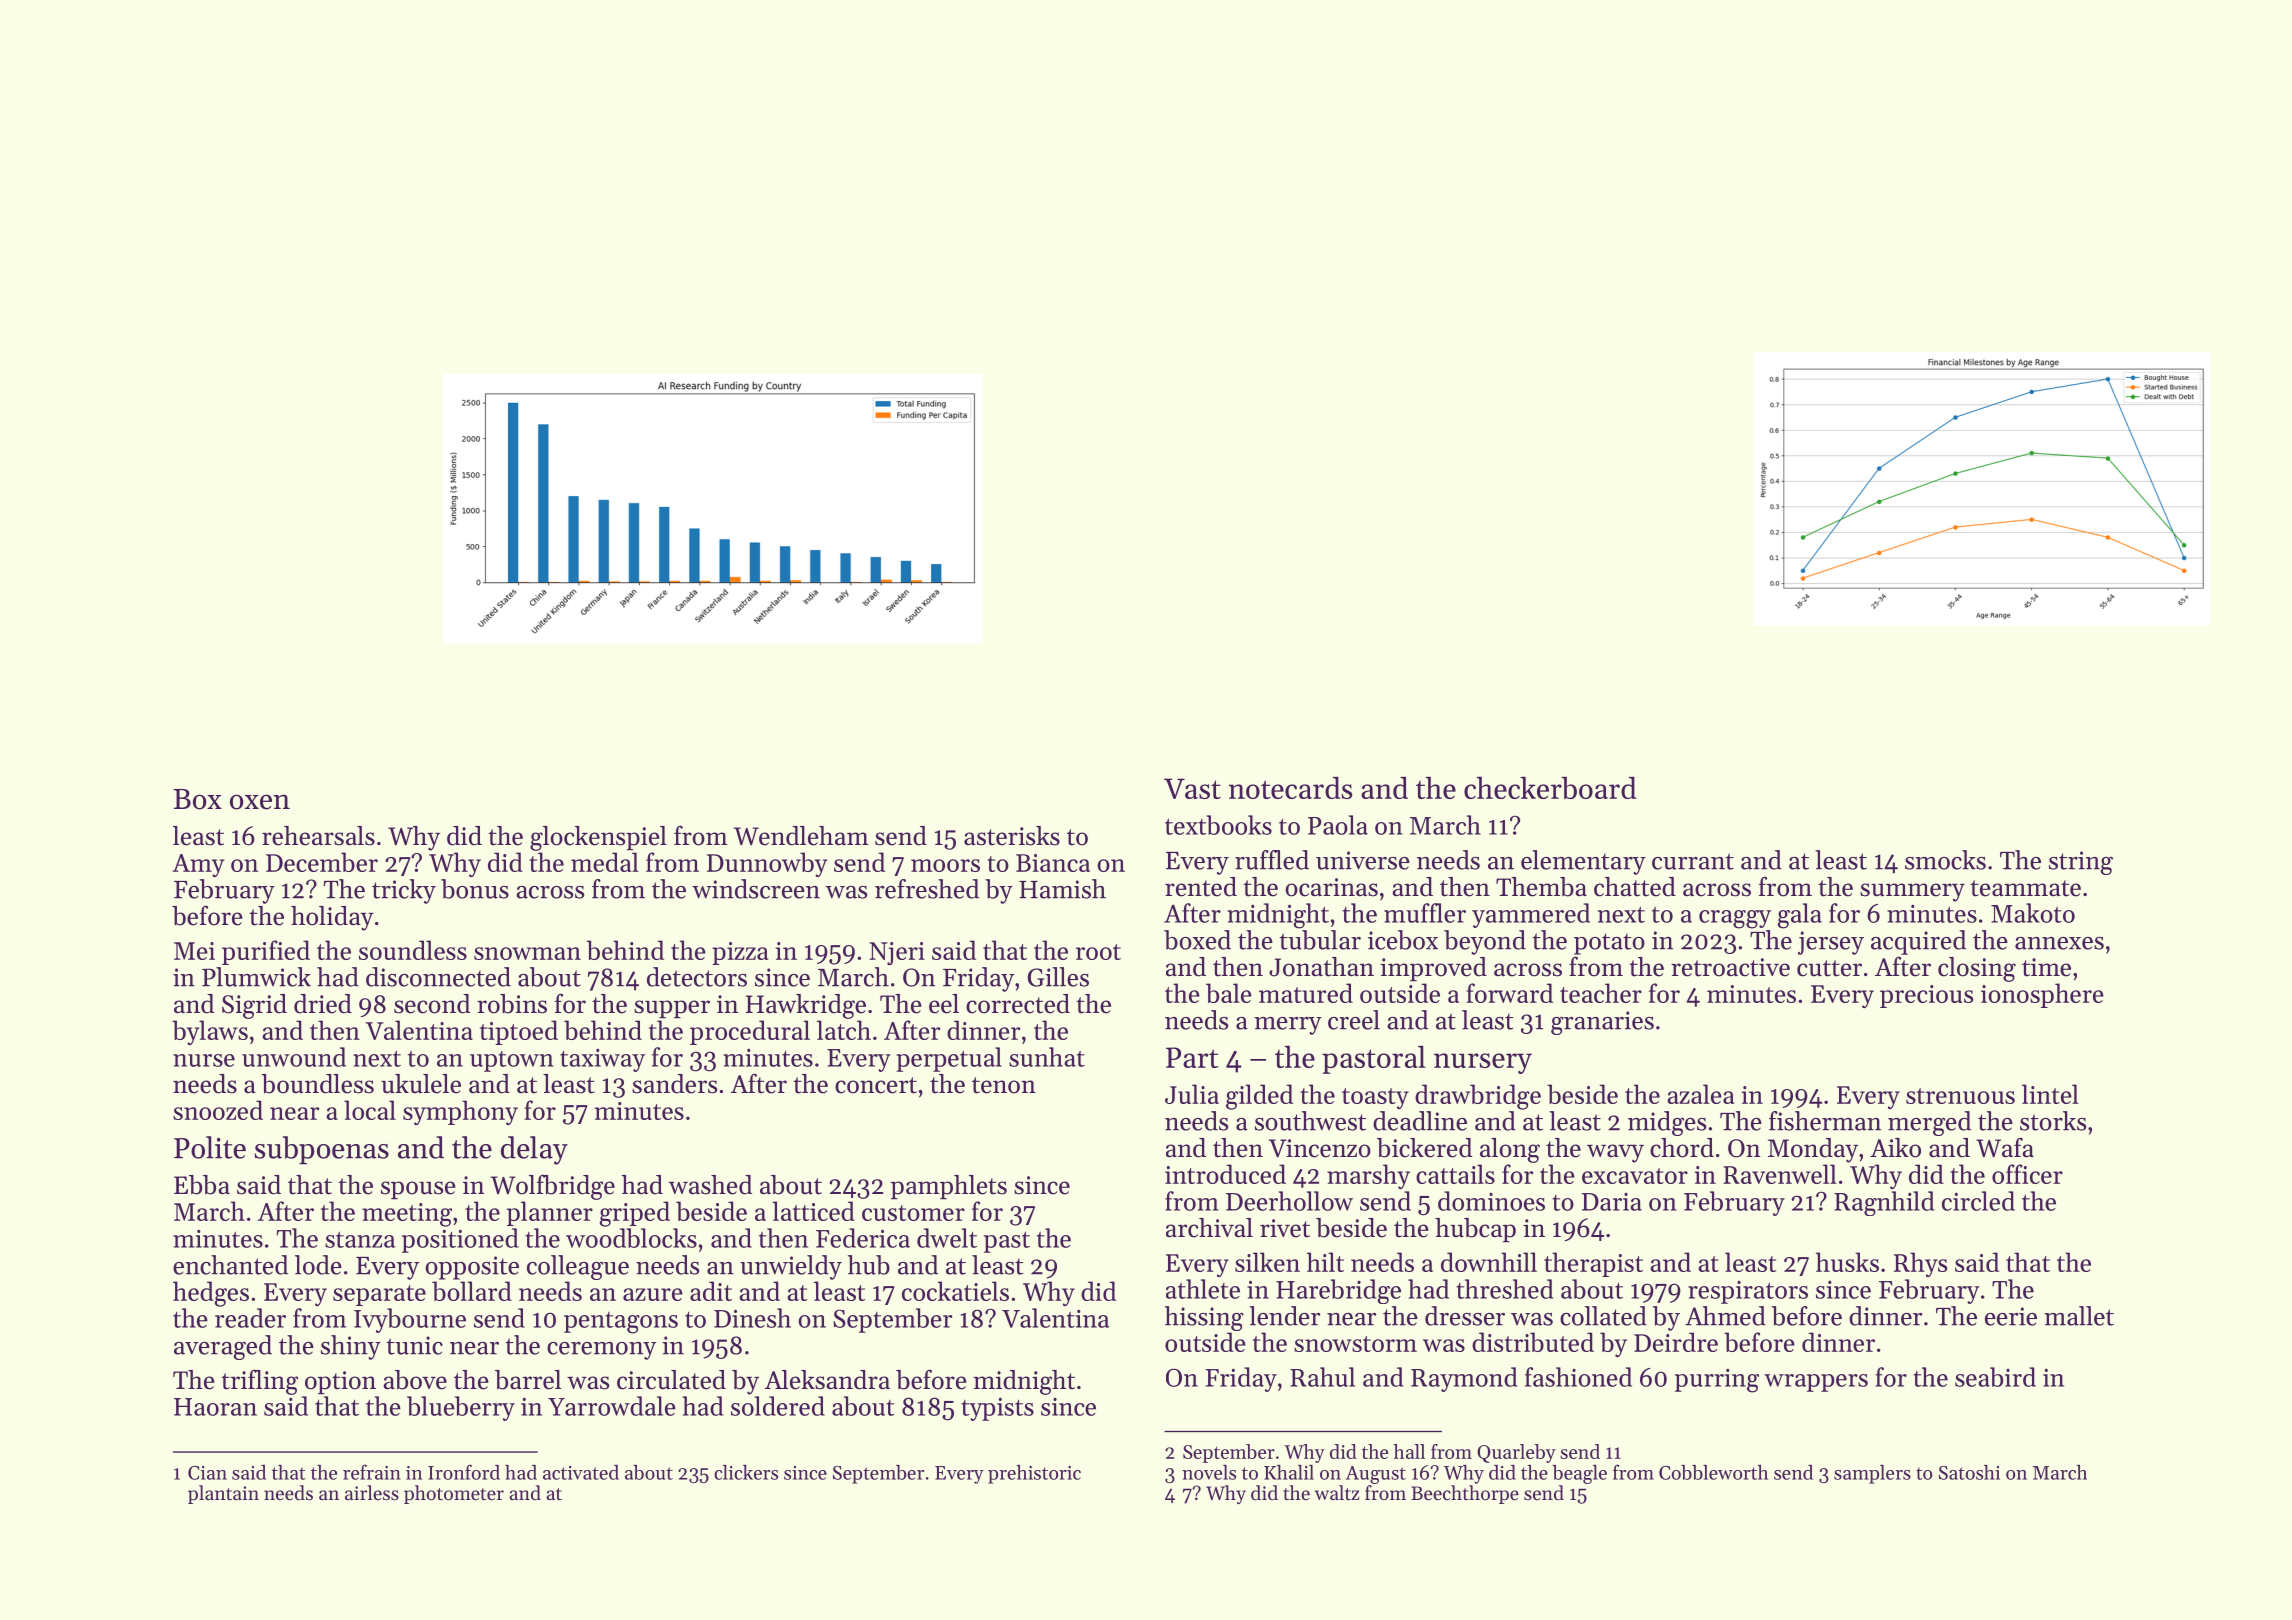 This image has width=2292, height=1620. Describe the element at coordinates (1969, 1472) in the image. I see `Satoshi` at that location.
